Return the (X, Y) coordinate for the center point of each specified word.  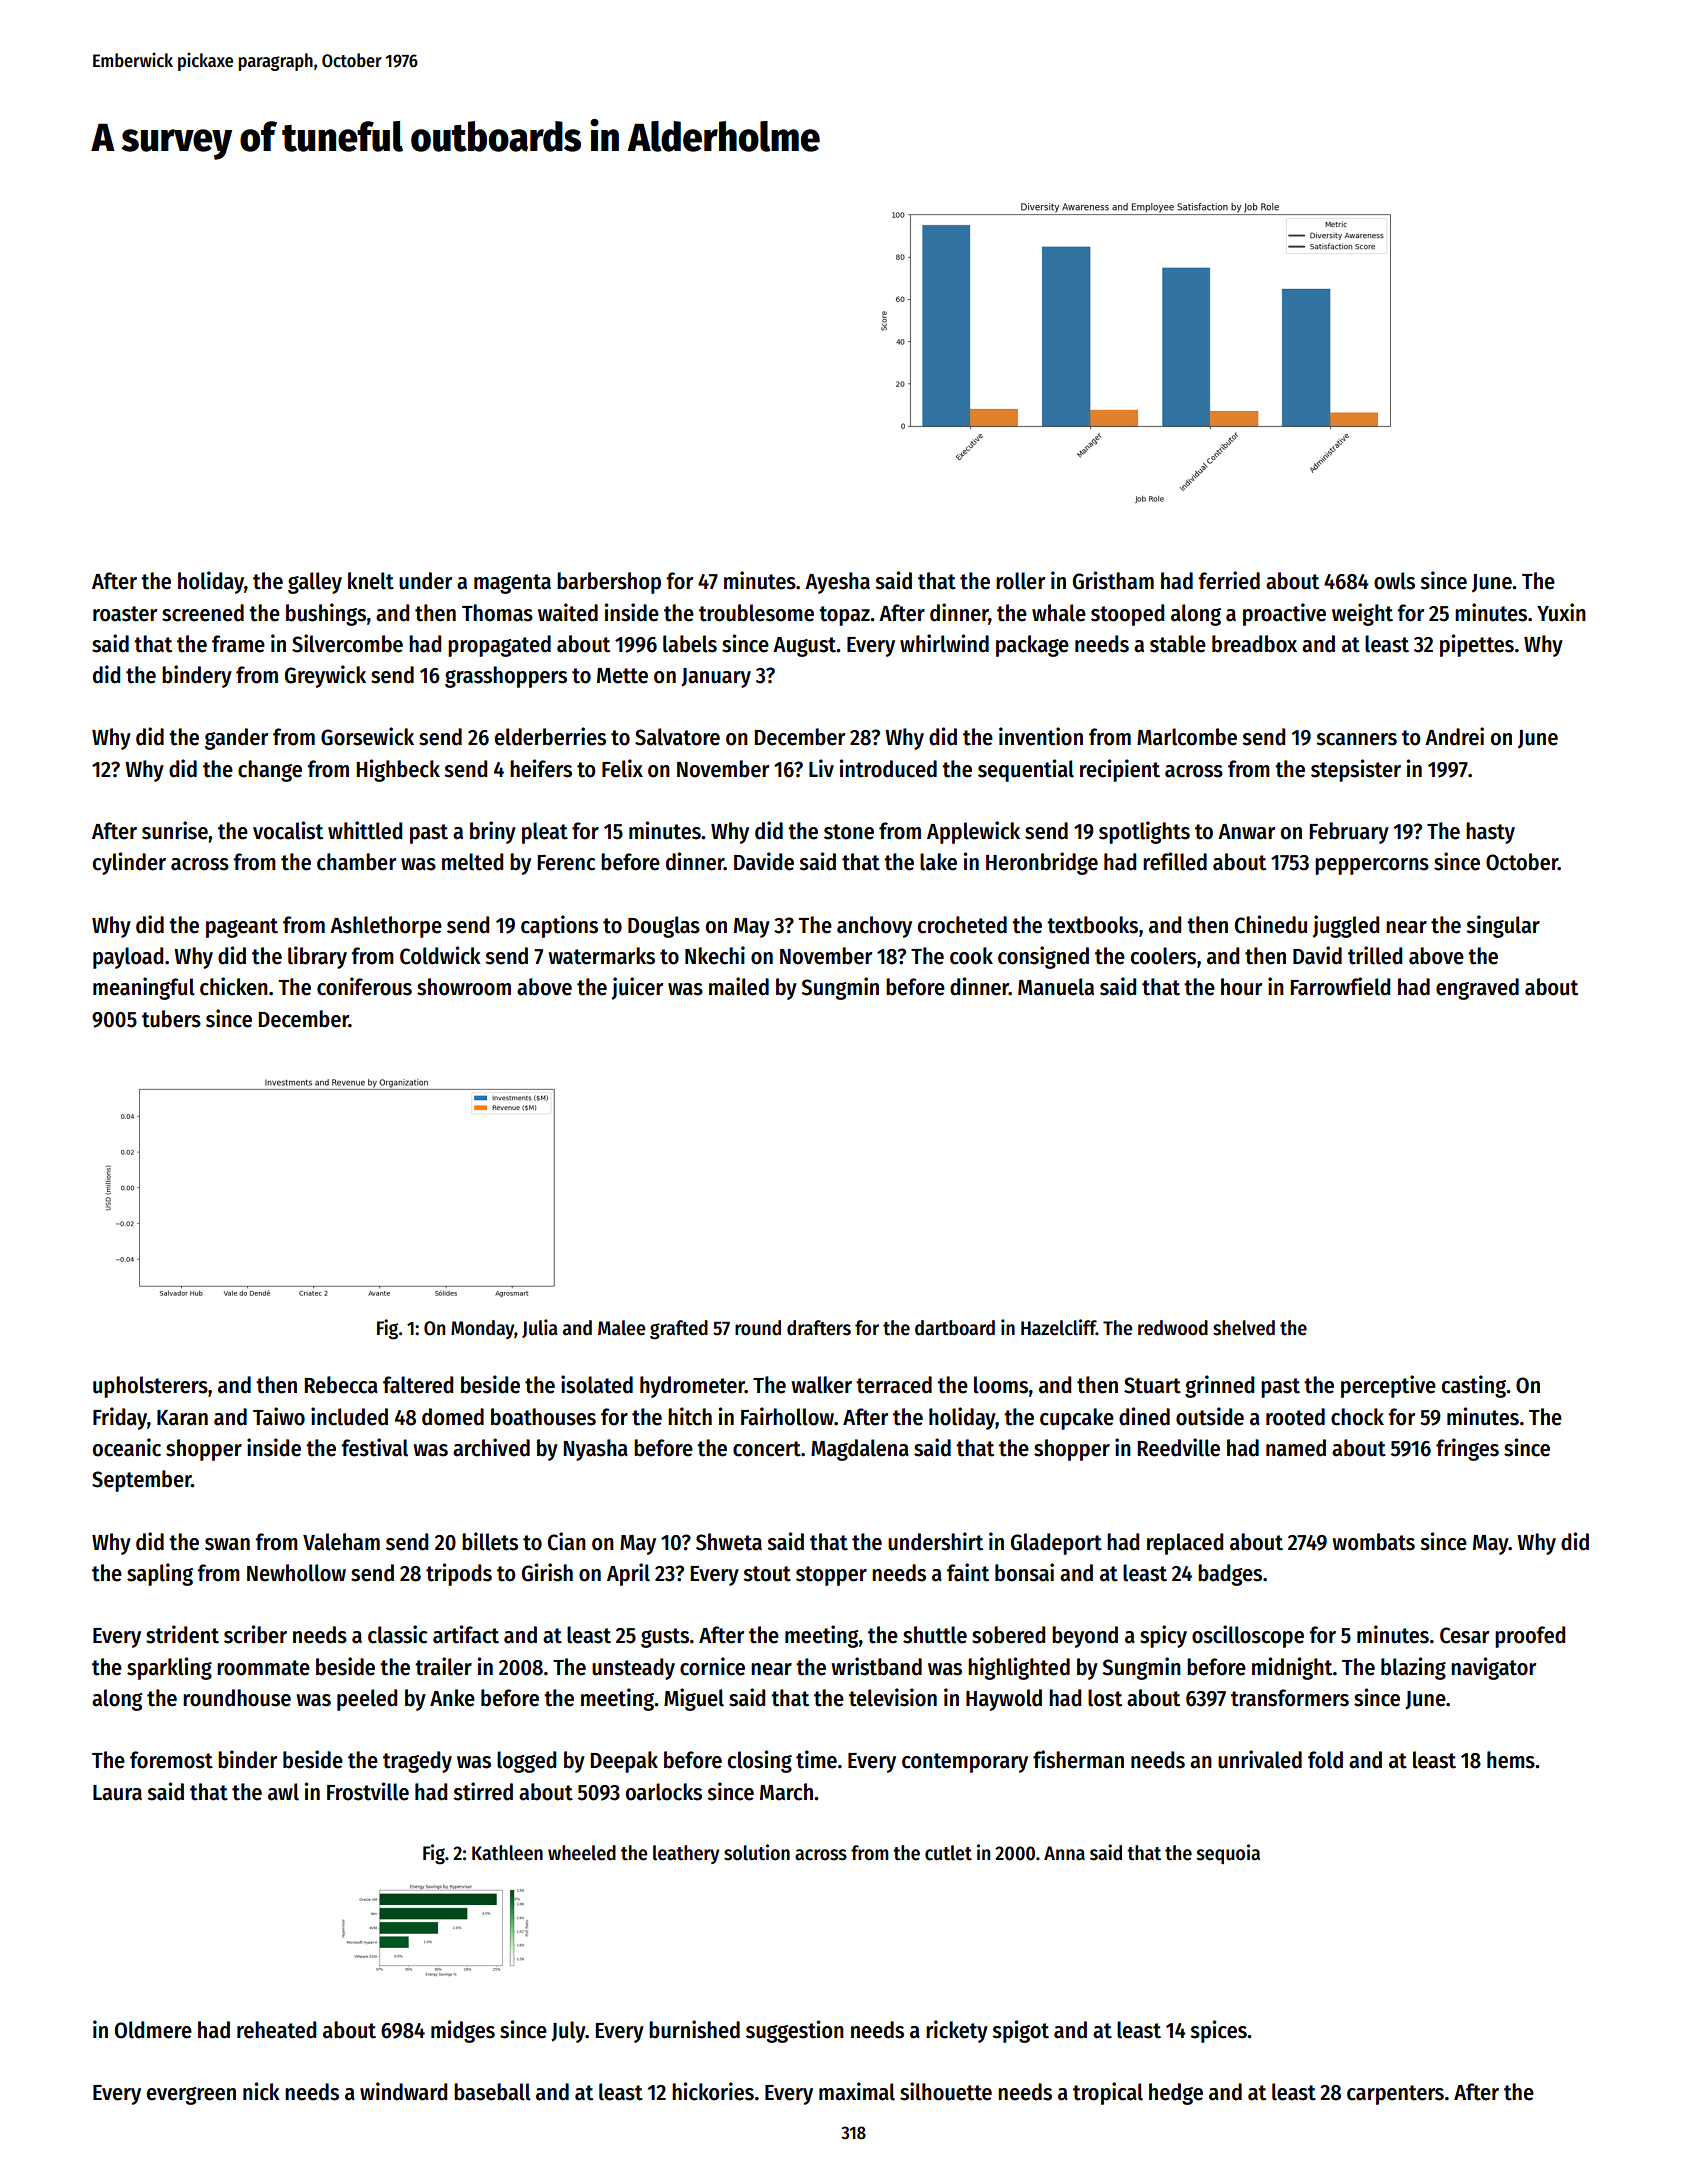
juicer (637, 988)
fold (1325, 1760)
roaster (125, 614)
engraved (1477, 989)
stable (1178, 644)
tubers (171, 1019)
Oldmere (153, 2030)
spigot (1020, 2031)
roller (1020, 581)
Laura (117, 1793)
